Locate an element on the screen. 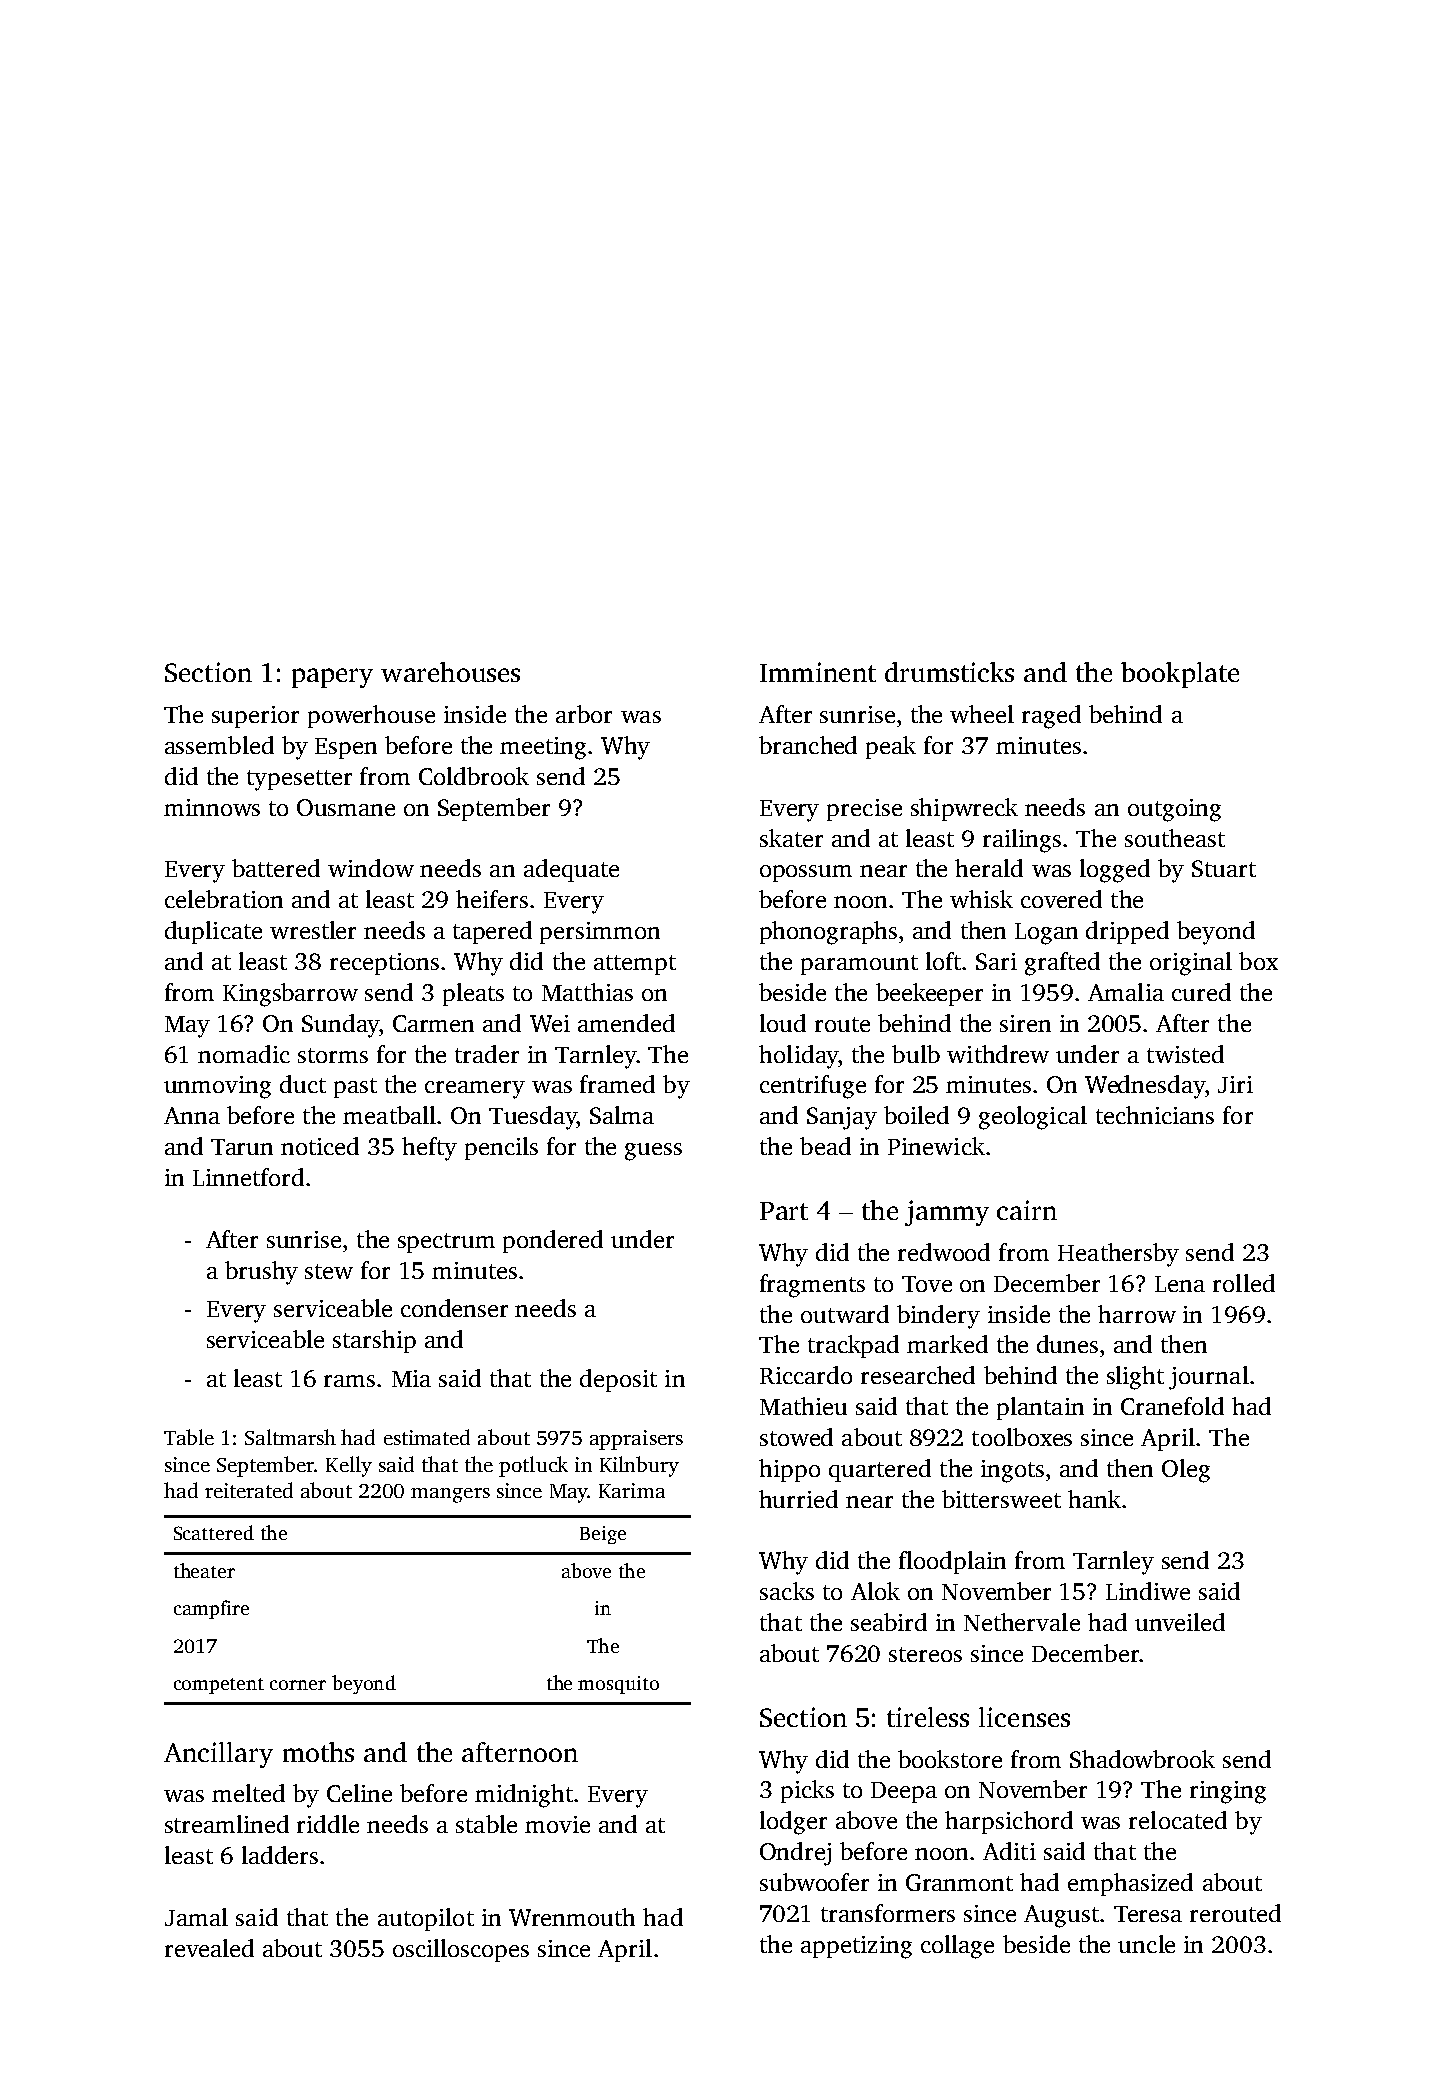 The image size is (1450, 2100). outward is located at coordinates (845, 1314).
